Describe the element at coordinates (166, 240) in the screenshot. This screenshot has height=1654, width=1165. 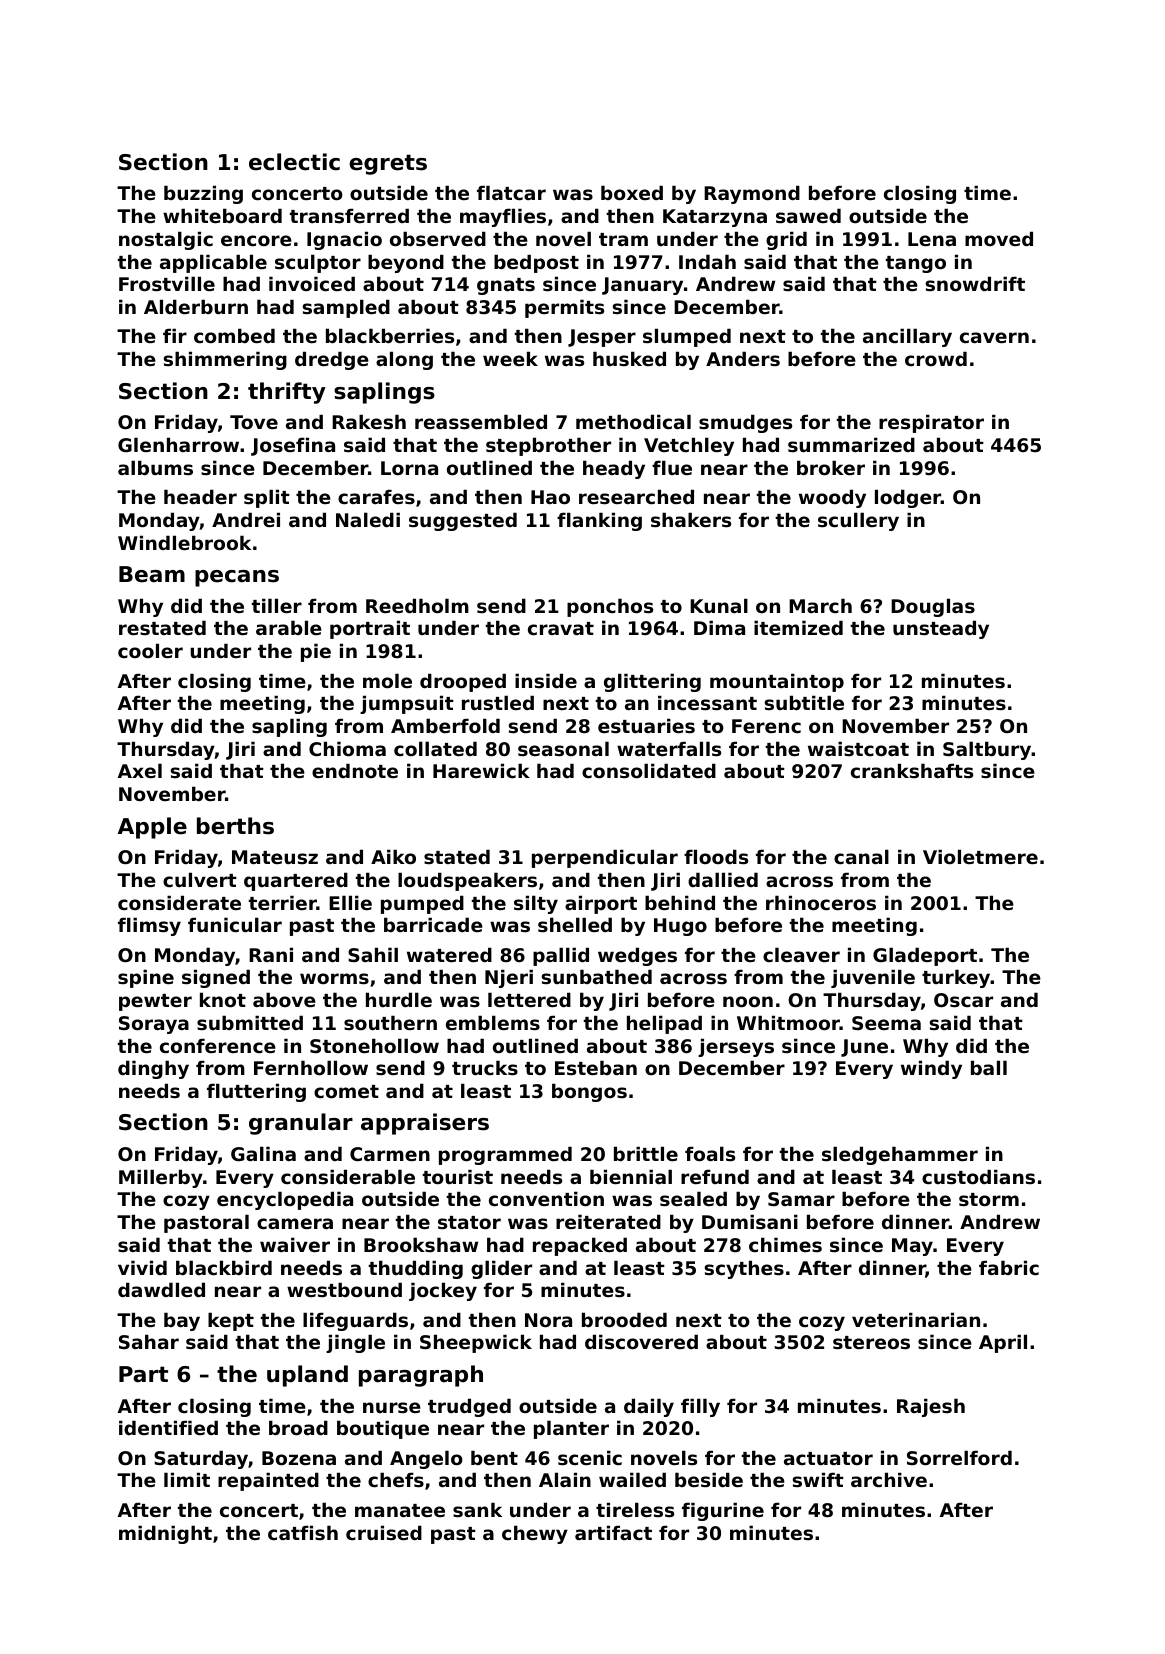
I see `nostalgic` at that location.
